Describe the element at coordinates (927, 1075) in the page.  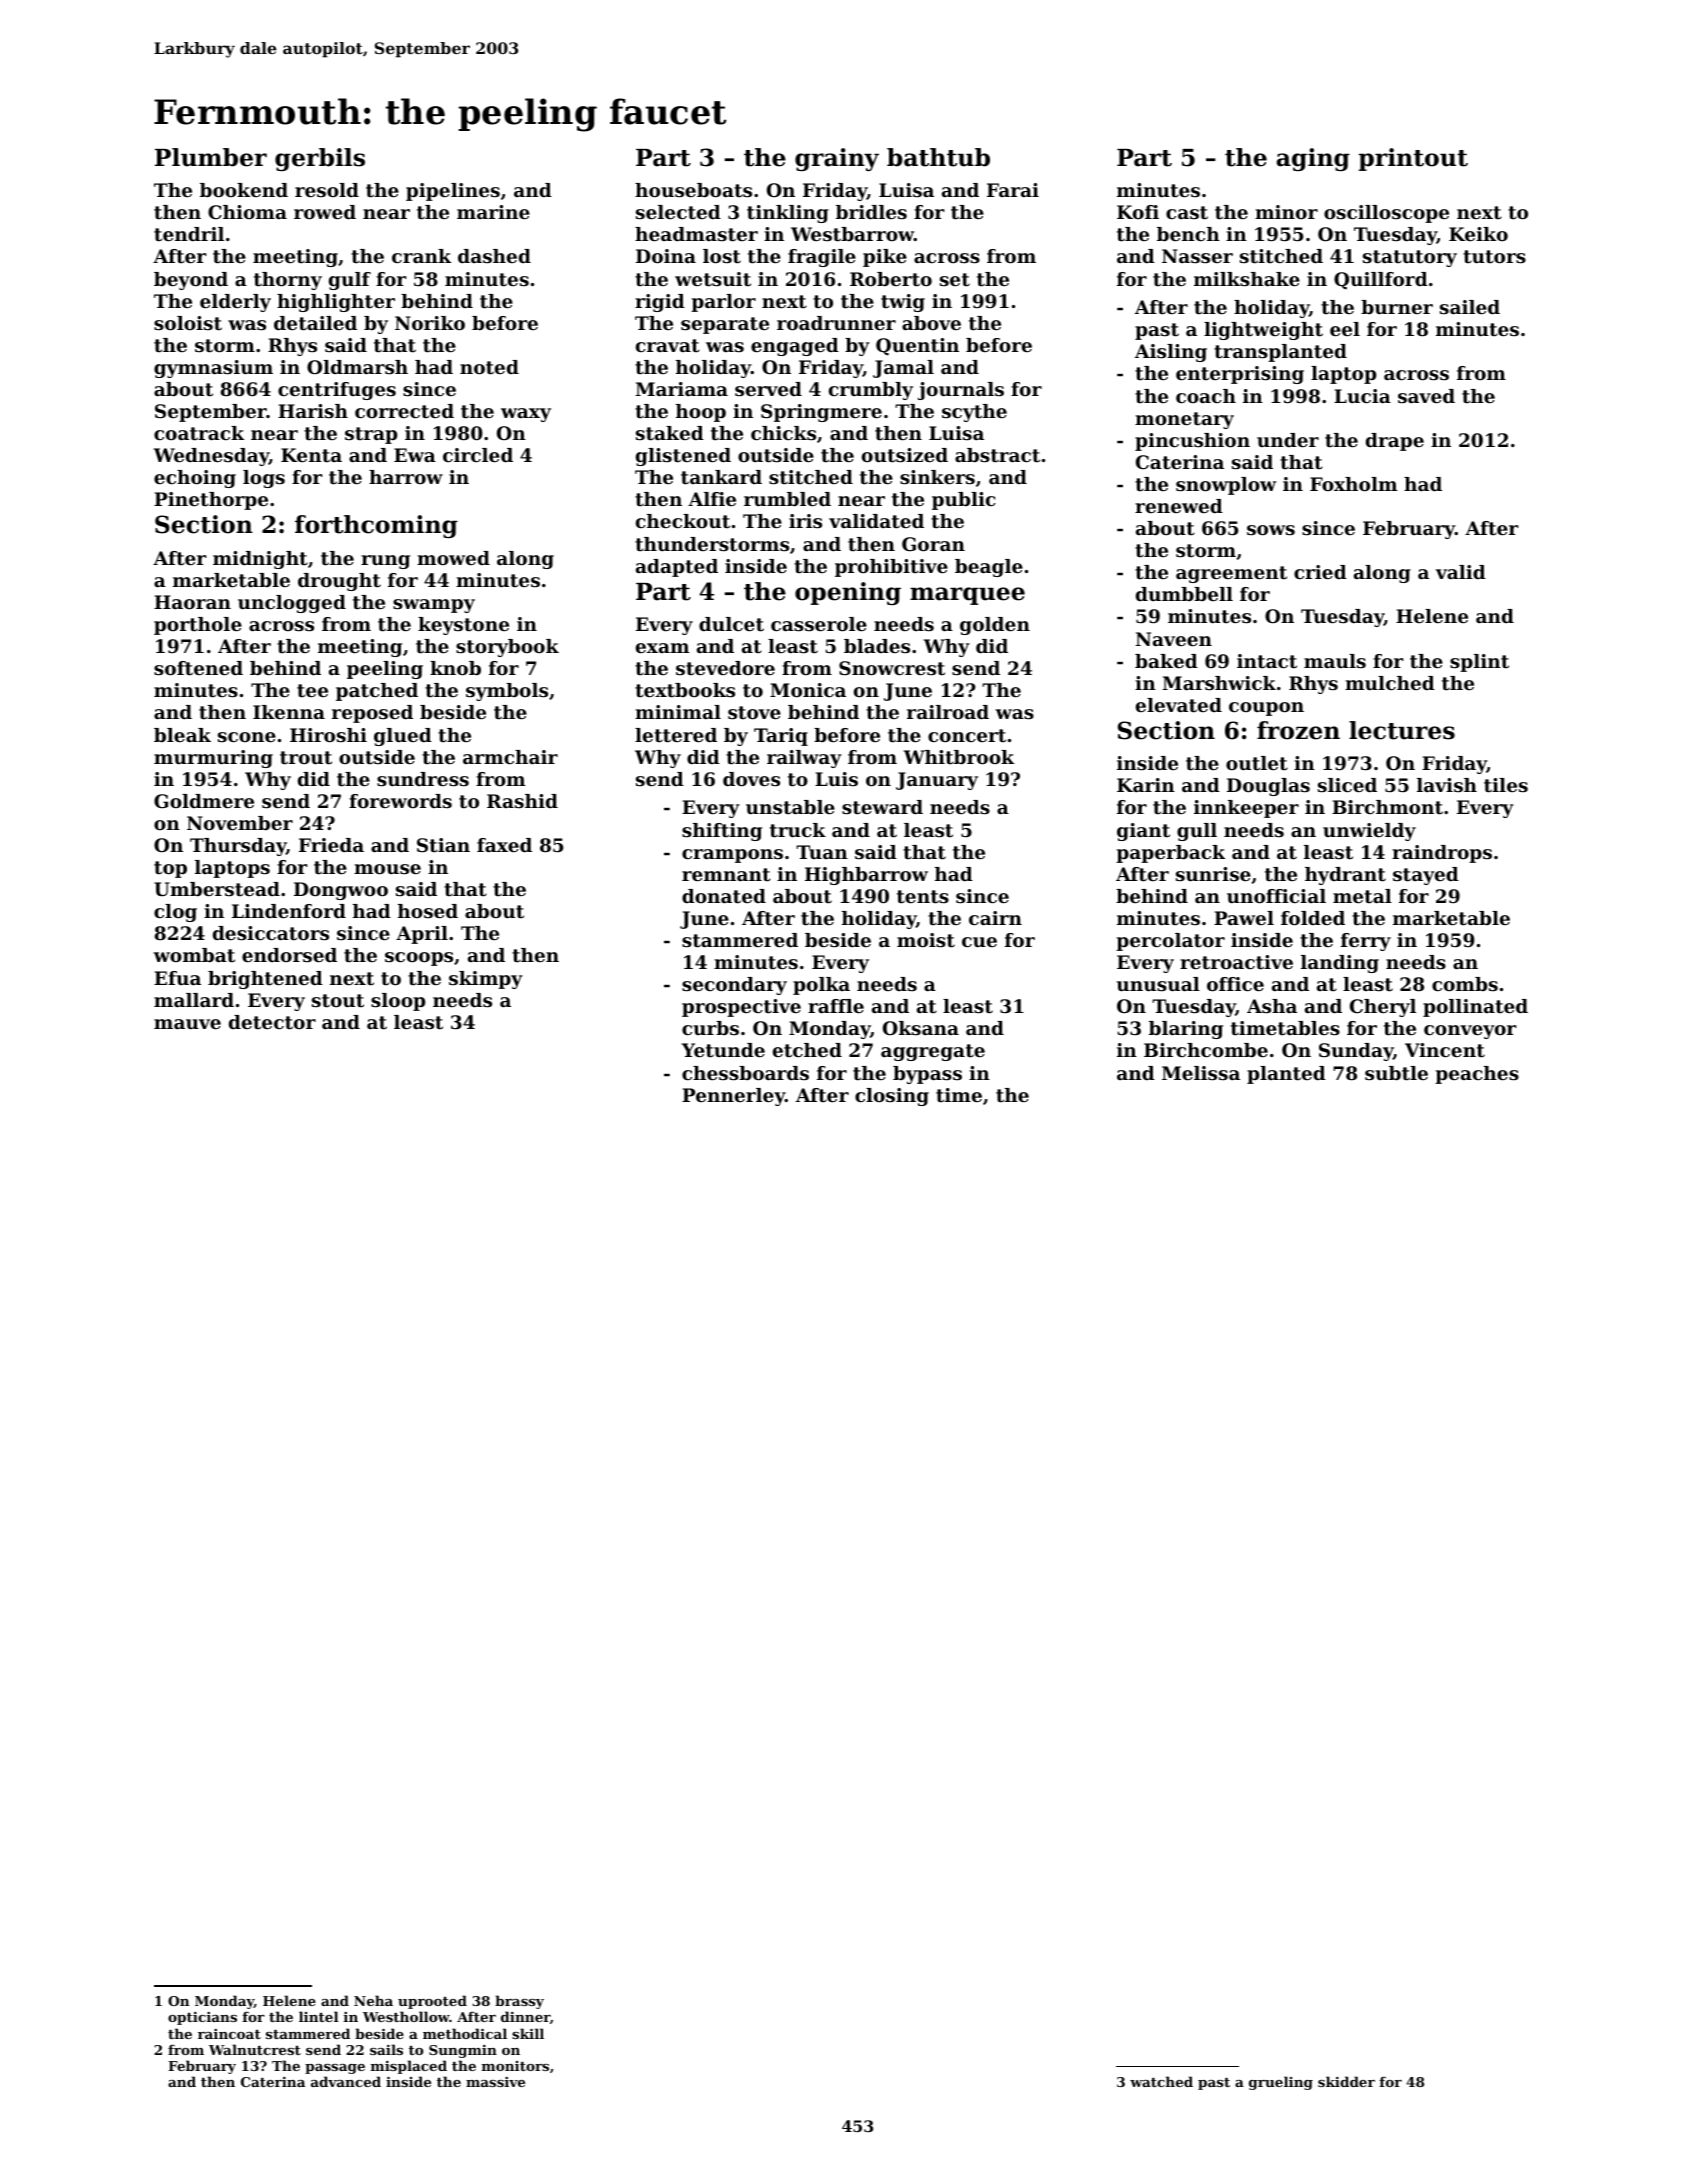
I see `bypass` at that location.
